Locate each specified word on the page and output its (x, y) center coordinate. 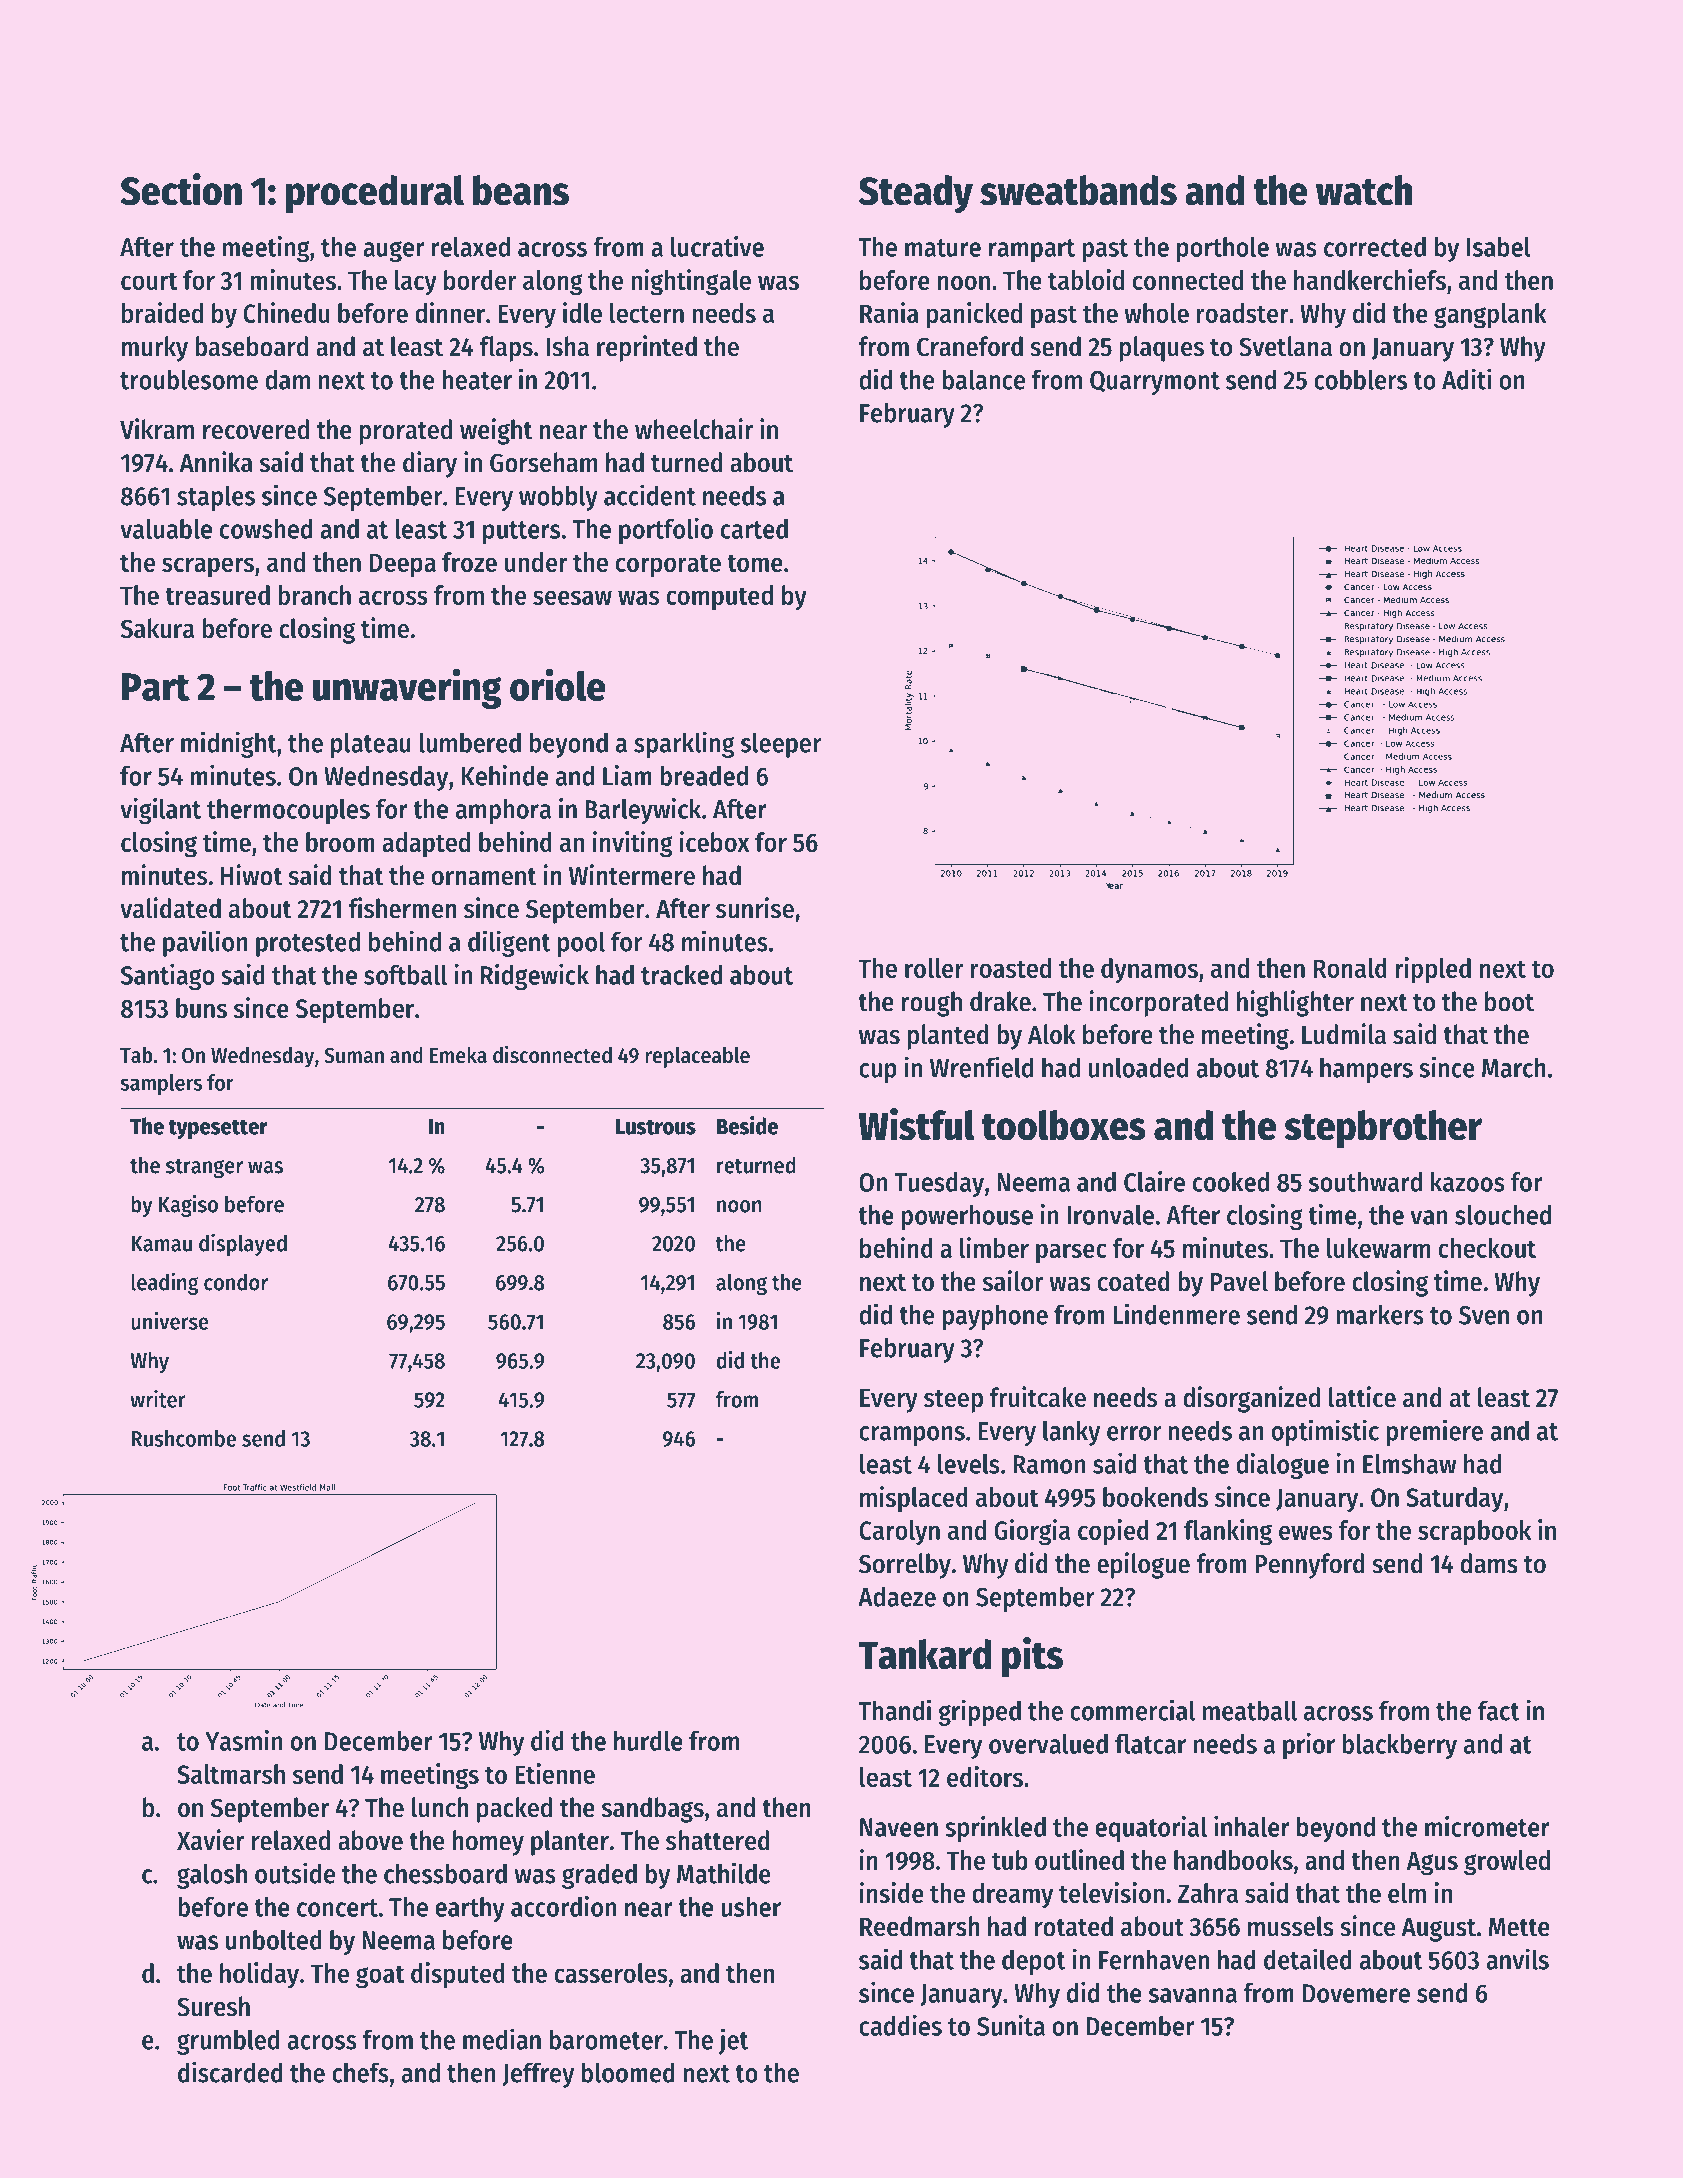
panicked (974, 315)
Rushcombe (184, 1438)
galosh (212, 1876)
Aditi (1467, 379)
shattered (718, 1840)
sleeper (781, 745)
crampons (912, 1436)
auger (393, 251)
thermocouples (288, 811)
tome (755, 563)
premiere (1434, 1432)
